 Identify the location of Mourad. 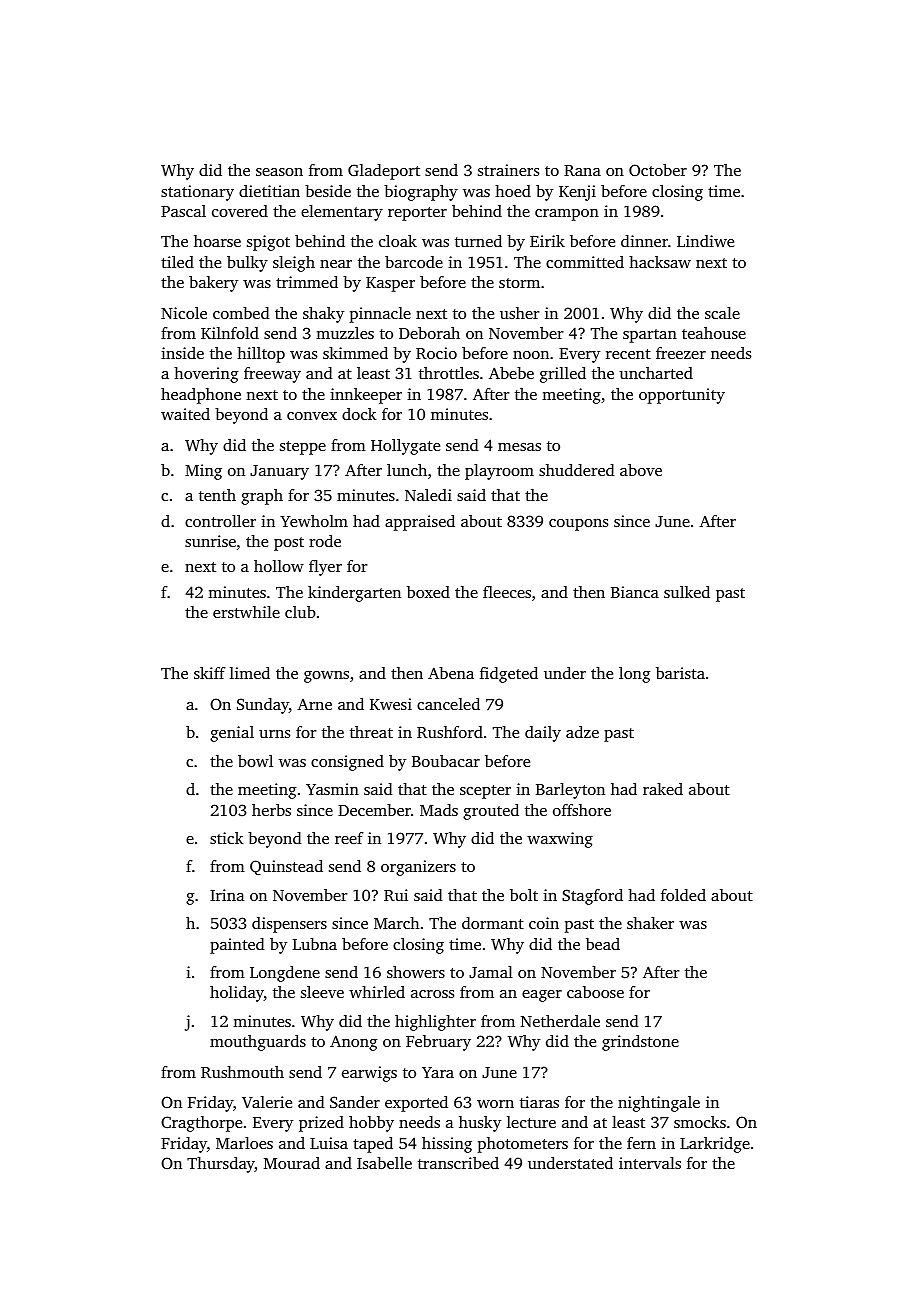
(292, 1163).
